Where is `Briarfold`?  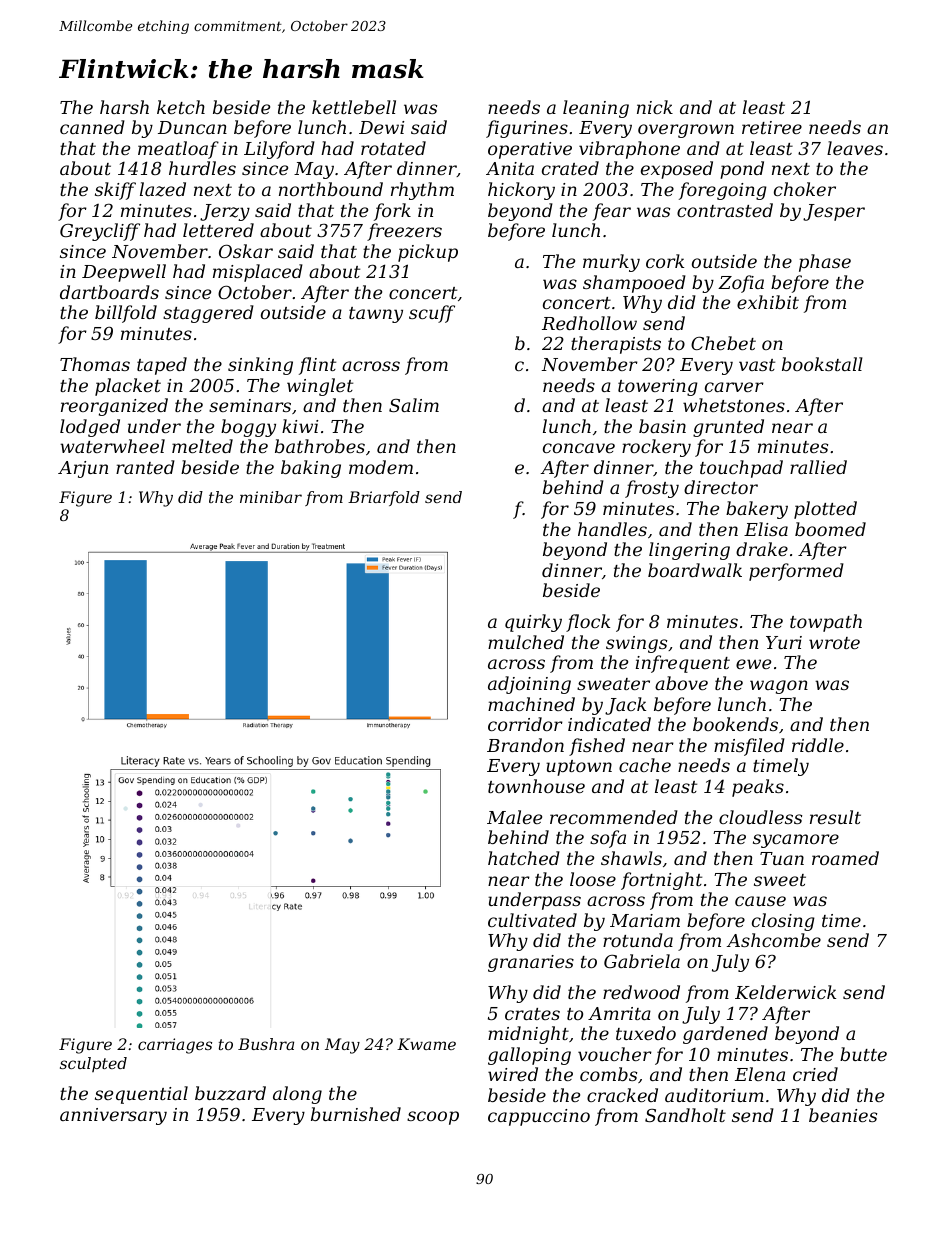
Briarfold is located at coordinates (384, 498).
